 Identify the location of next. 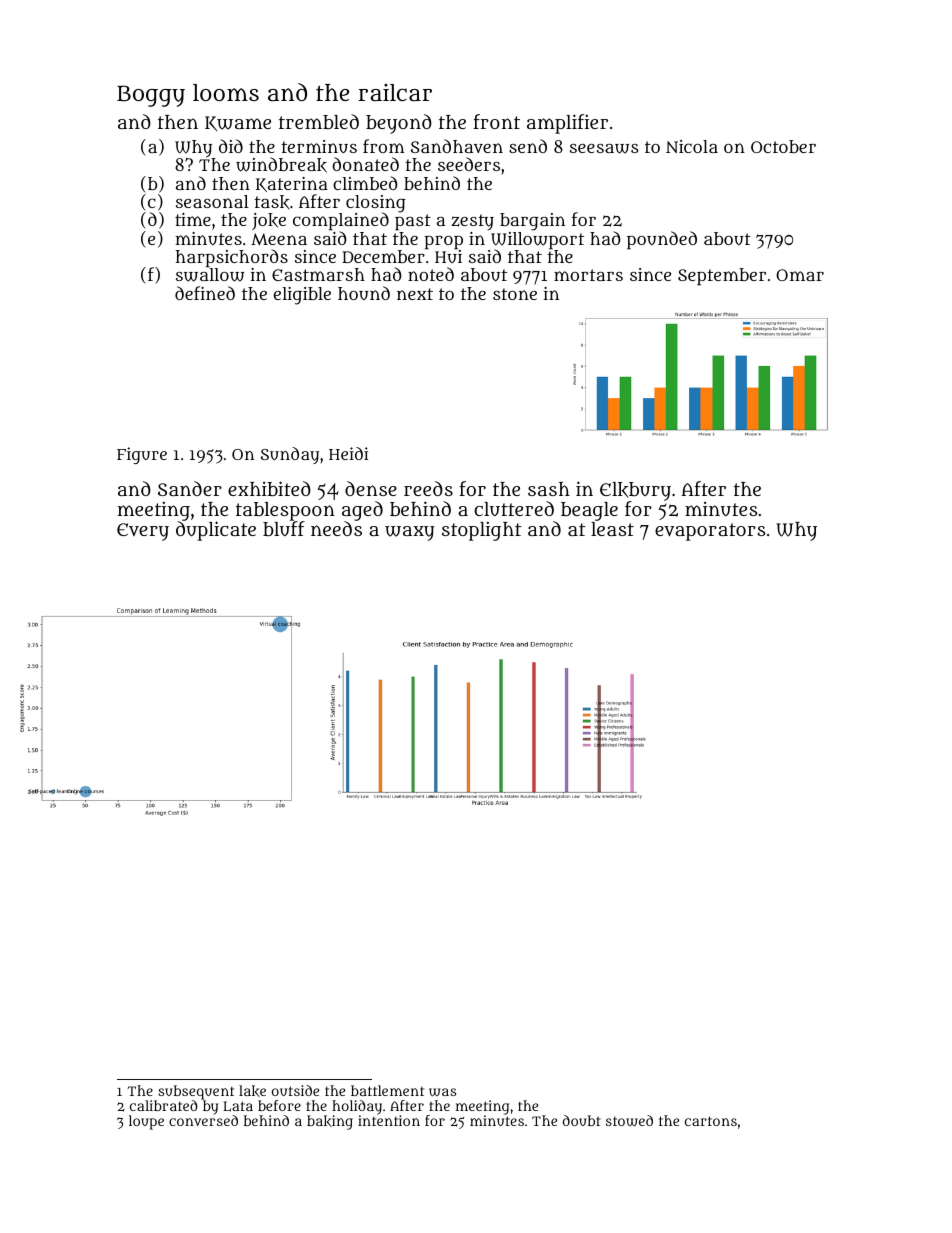
(415, 294).
